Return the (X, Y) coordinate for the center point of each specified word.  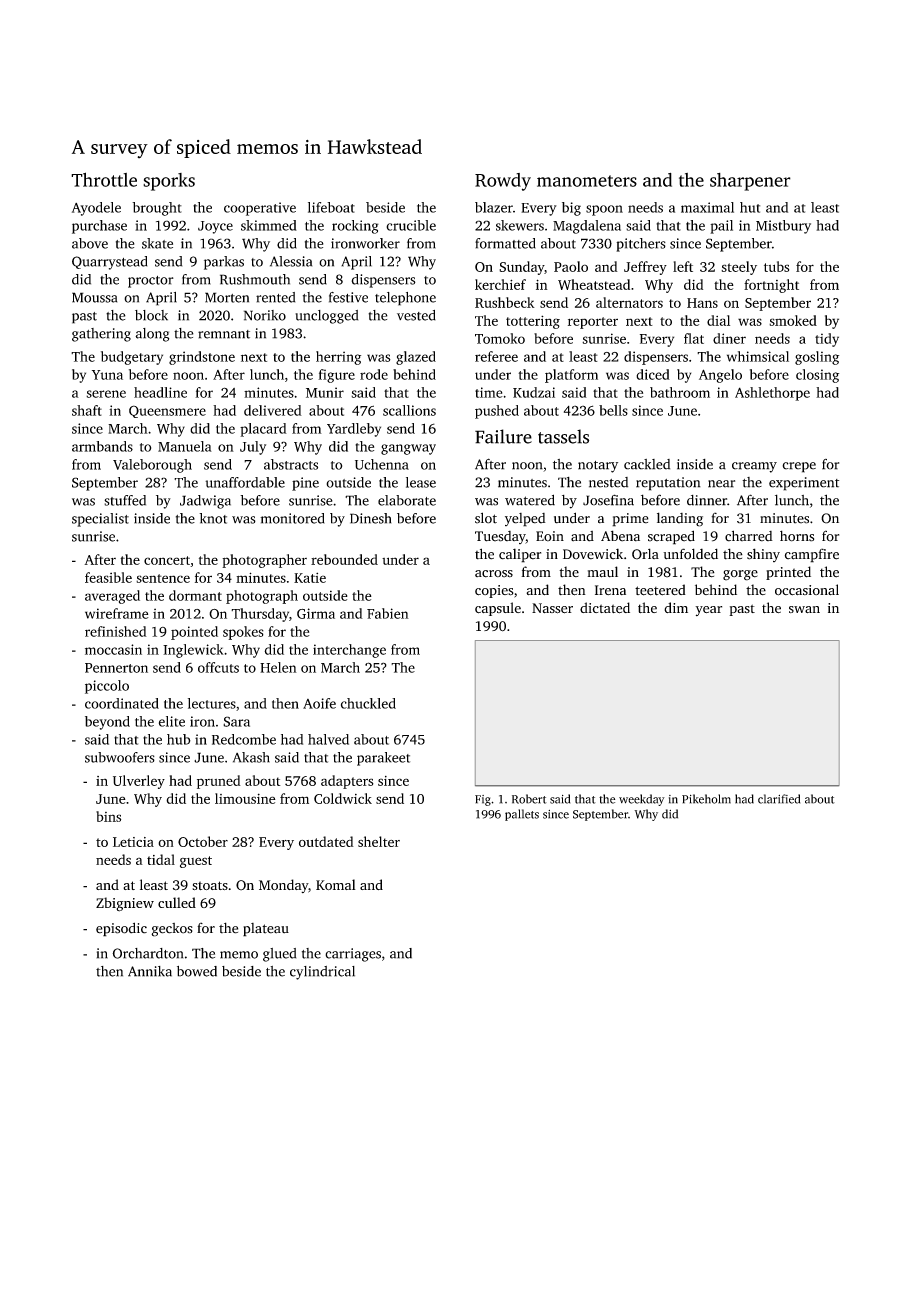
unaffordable (245, 482)
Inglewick (193, 651)
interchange (349, 651)
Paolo (571, 266)
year (708, 611)
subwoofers (120, 757)
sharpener (750, 182)
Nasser (552, 608)
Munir (325, 392)
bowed (197, 971)
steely (739, 268)
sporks (169, 182)
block (151, 315)
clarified (779, 799)
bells (613, 410)
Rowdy (503, 182)
